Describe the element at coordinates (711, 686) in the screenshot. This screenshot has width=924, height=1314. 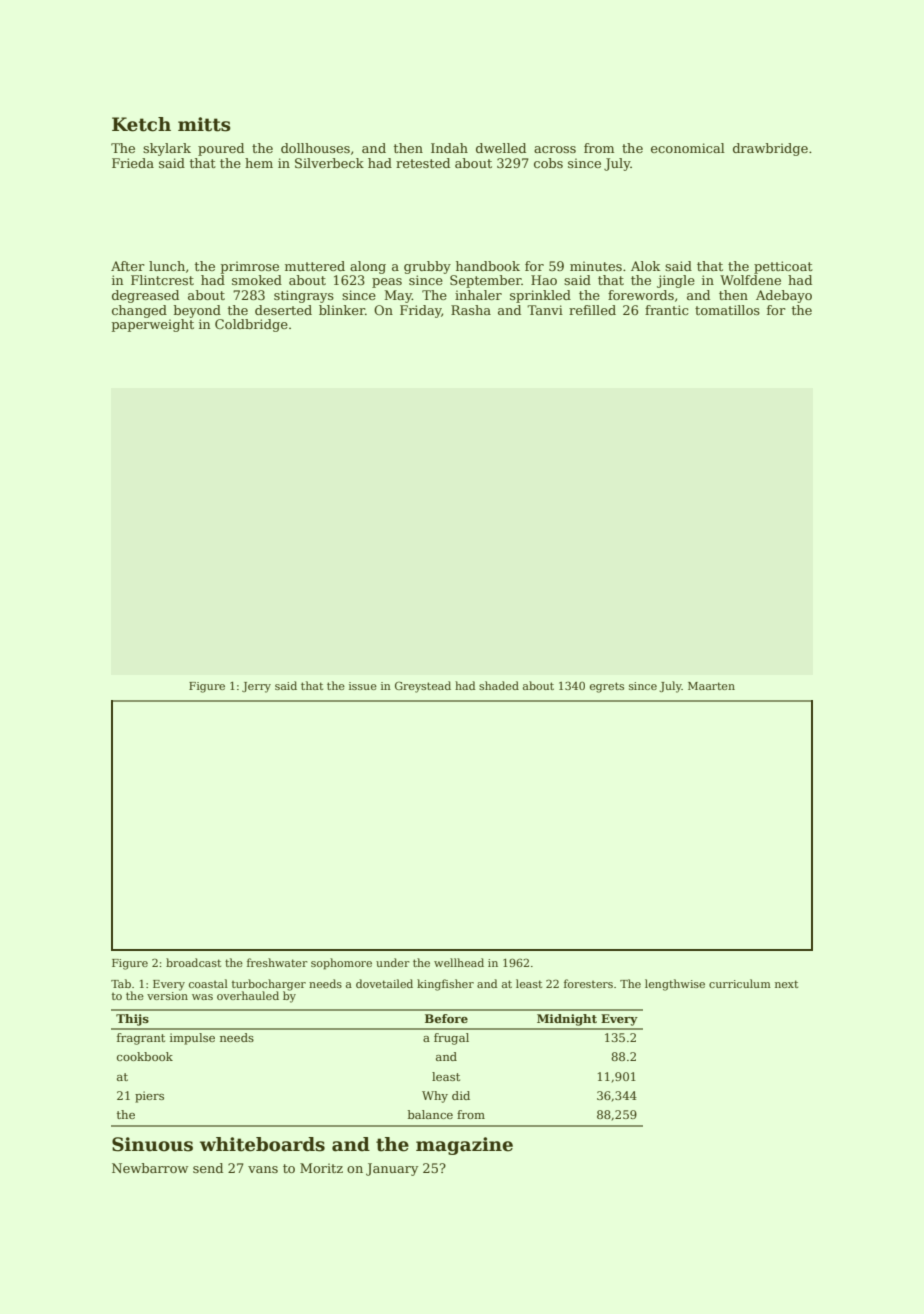
I see `Maarten` at that location.
